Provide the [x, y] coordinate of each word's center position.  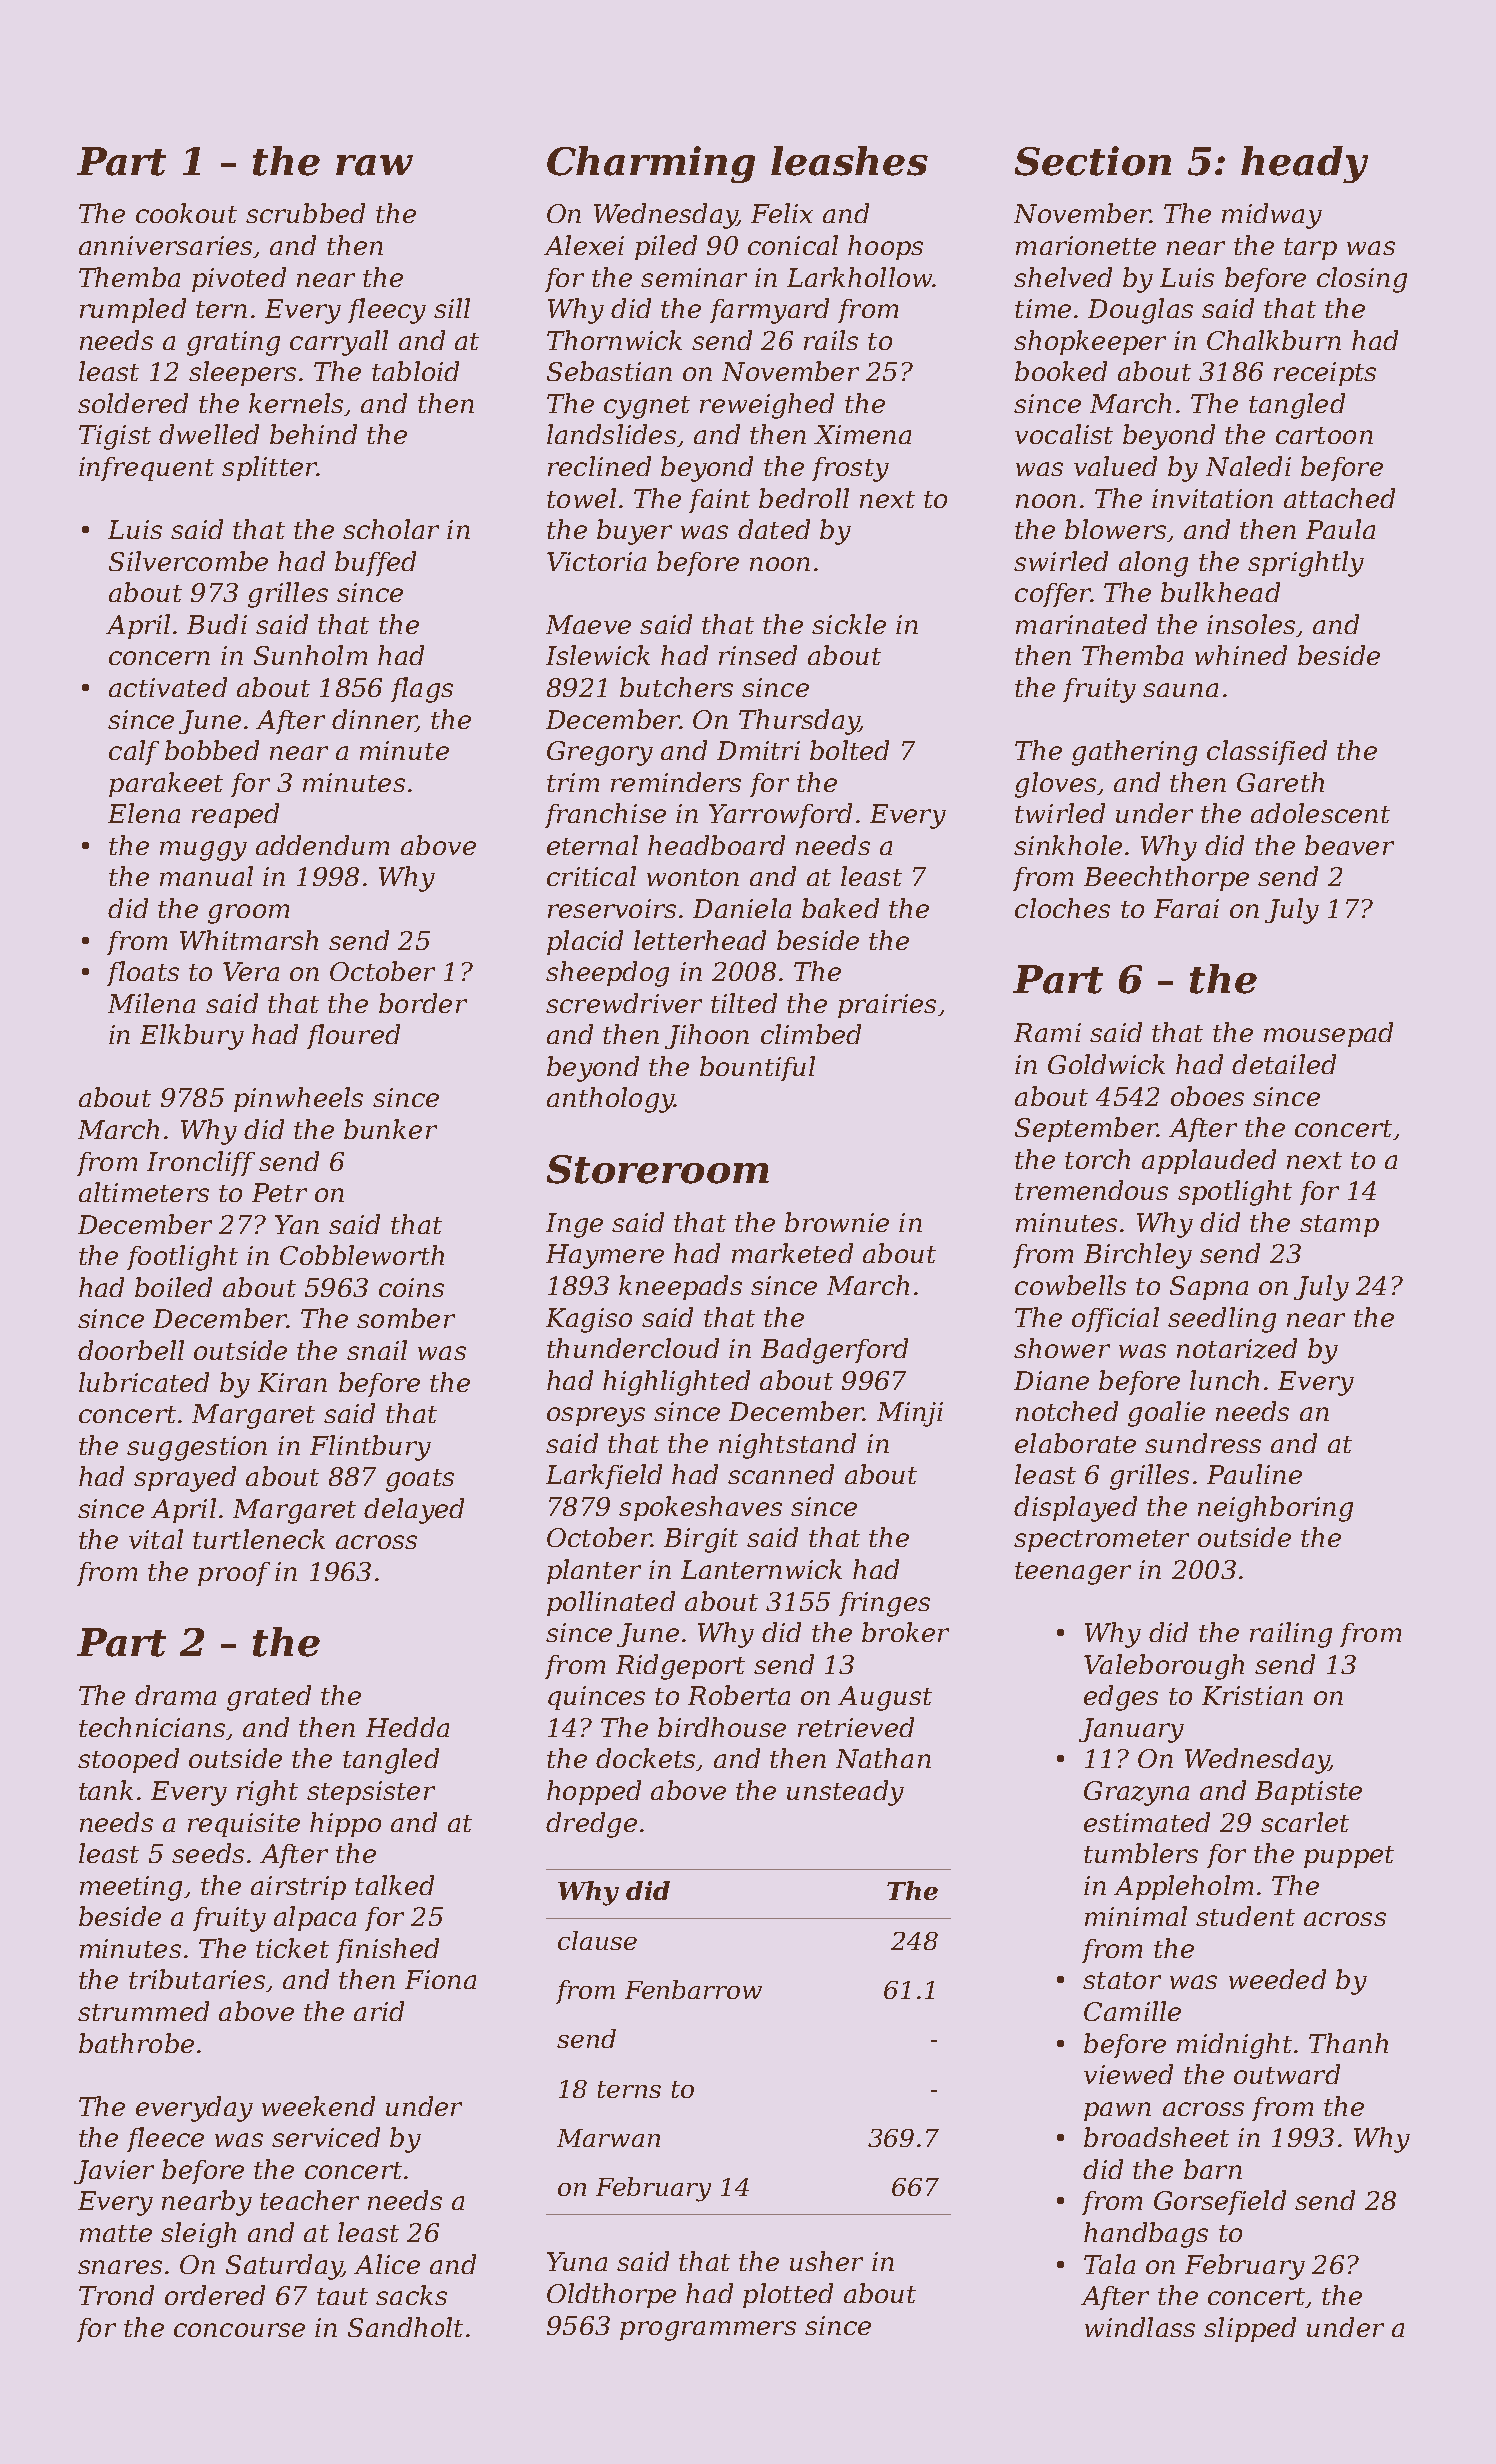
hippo [345, 1824]
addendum [322, 845]
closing [1362, 280]
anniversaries [165, 245]
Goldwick [1106, 1064]
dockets [645, 1758]
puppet [1349, 1857]
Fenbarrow [693, 1989]
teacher [309, 2200]
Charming [651, 164]
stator [1122, 1980]
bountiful [757, 1068]
